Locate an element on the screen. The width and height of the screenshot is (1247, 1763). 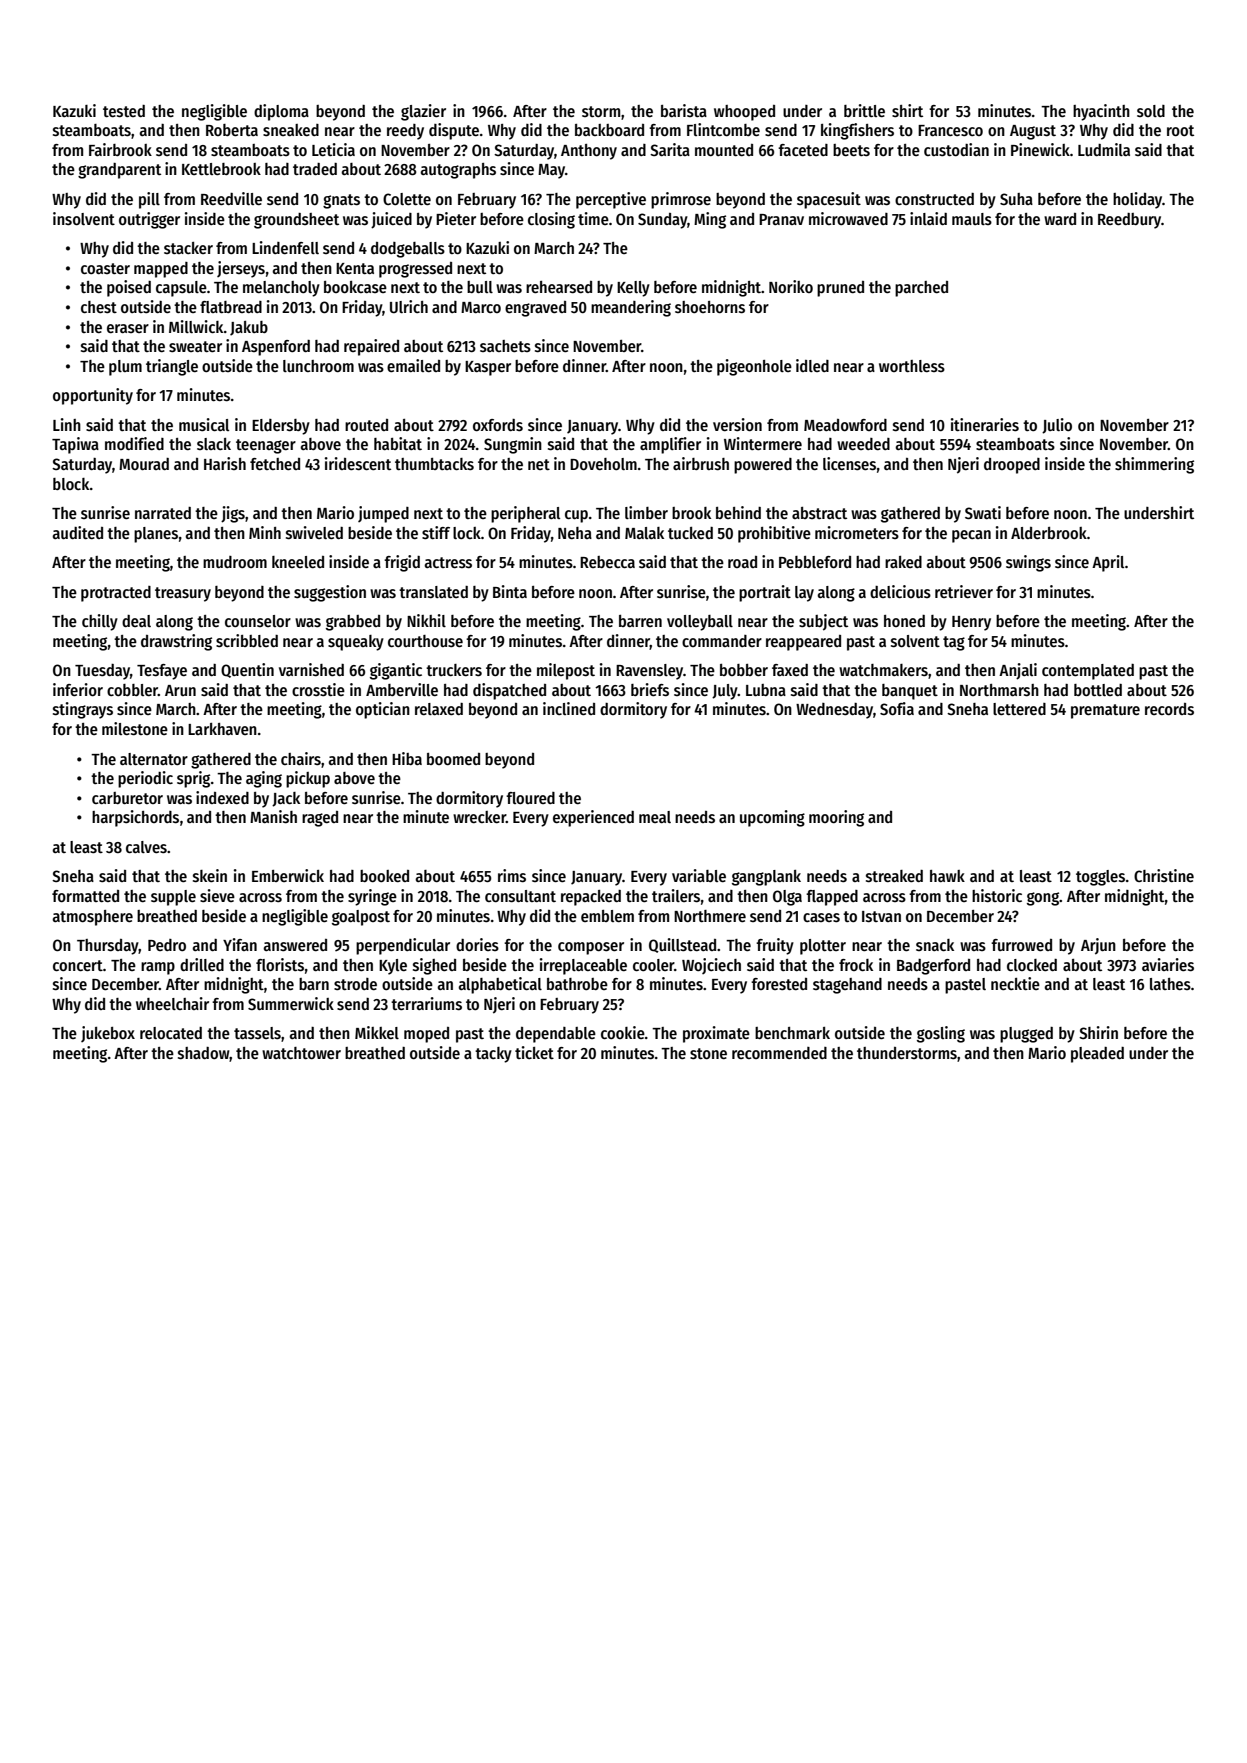
August is located at coordinates (1033, 132).
